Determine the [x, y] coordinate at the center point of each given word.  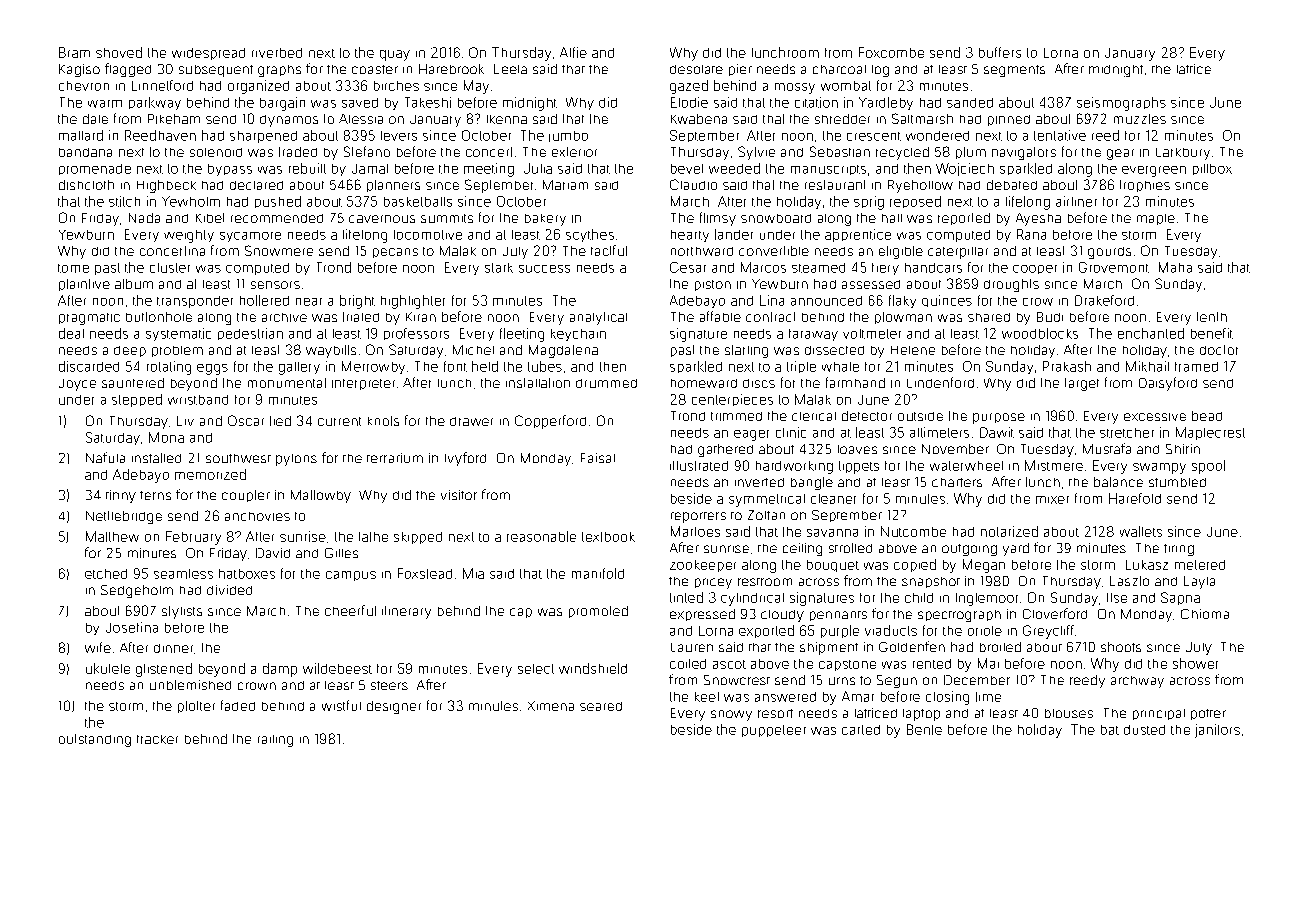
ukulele [108, 668]
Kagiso [79, 70]
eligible [901, 252]
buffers [1000, 52]
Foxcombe [891, 52]
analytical [598, 318]
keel [707, 697]
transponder [195, 302]
